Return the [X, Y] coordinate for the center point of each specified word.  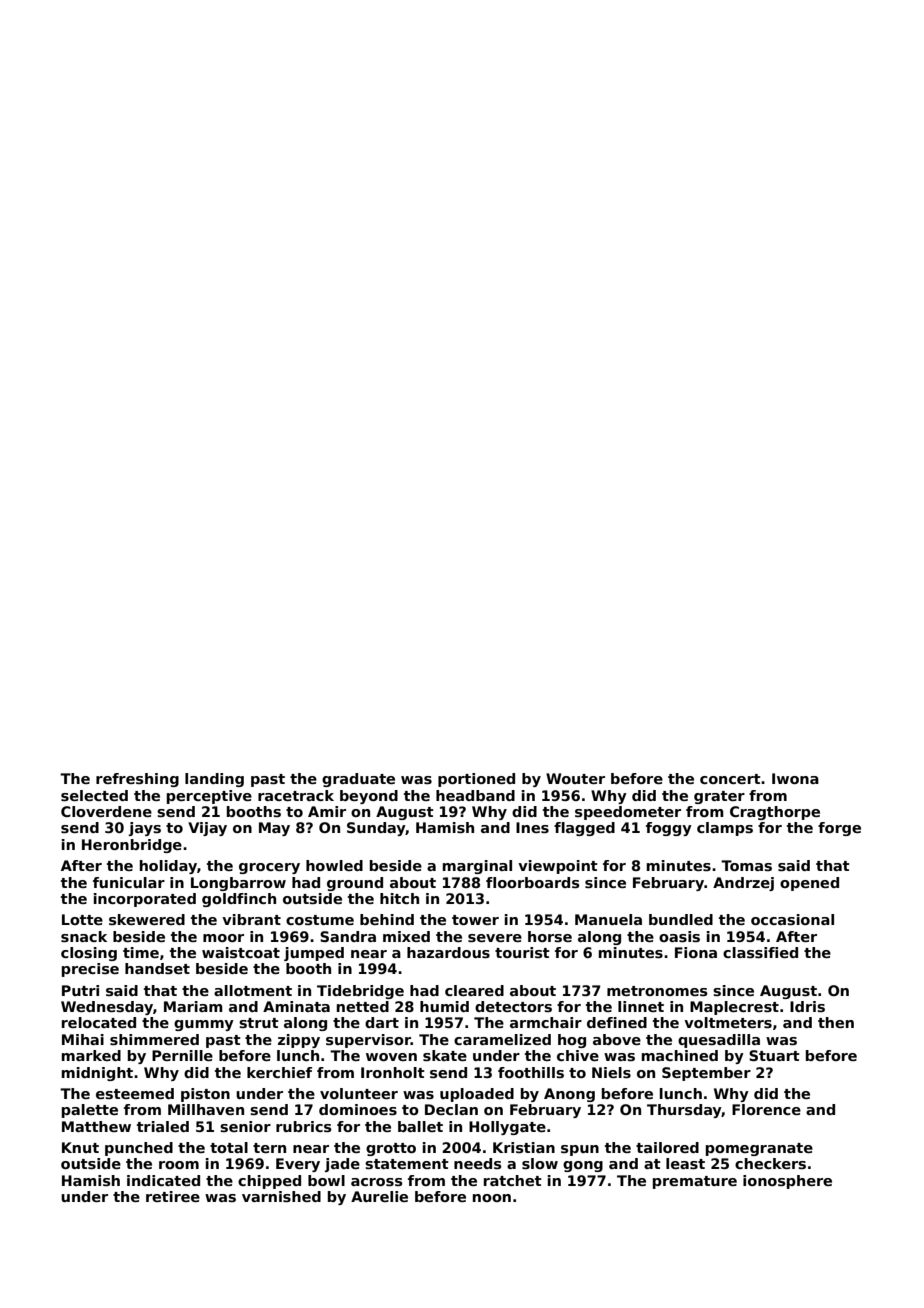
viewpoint [558, 867]
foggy [669, 829]
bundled [681, 919]
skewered [147, 919]
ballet [420, 1126]
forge [839, 829]
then [836, 1022]
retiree [173, 1196]
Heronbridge [132, 846]
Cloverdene [106, 811]
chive [578, 1055]
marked [91, 1055]
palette [90, 1111]
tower [475, 920]
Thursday [684, 1111]
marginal [477, 867]
